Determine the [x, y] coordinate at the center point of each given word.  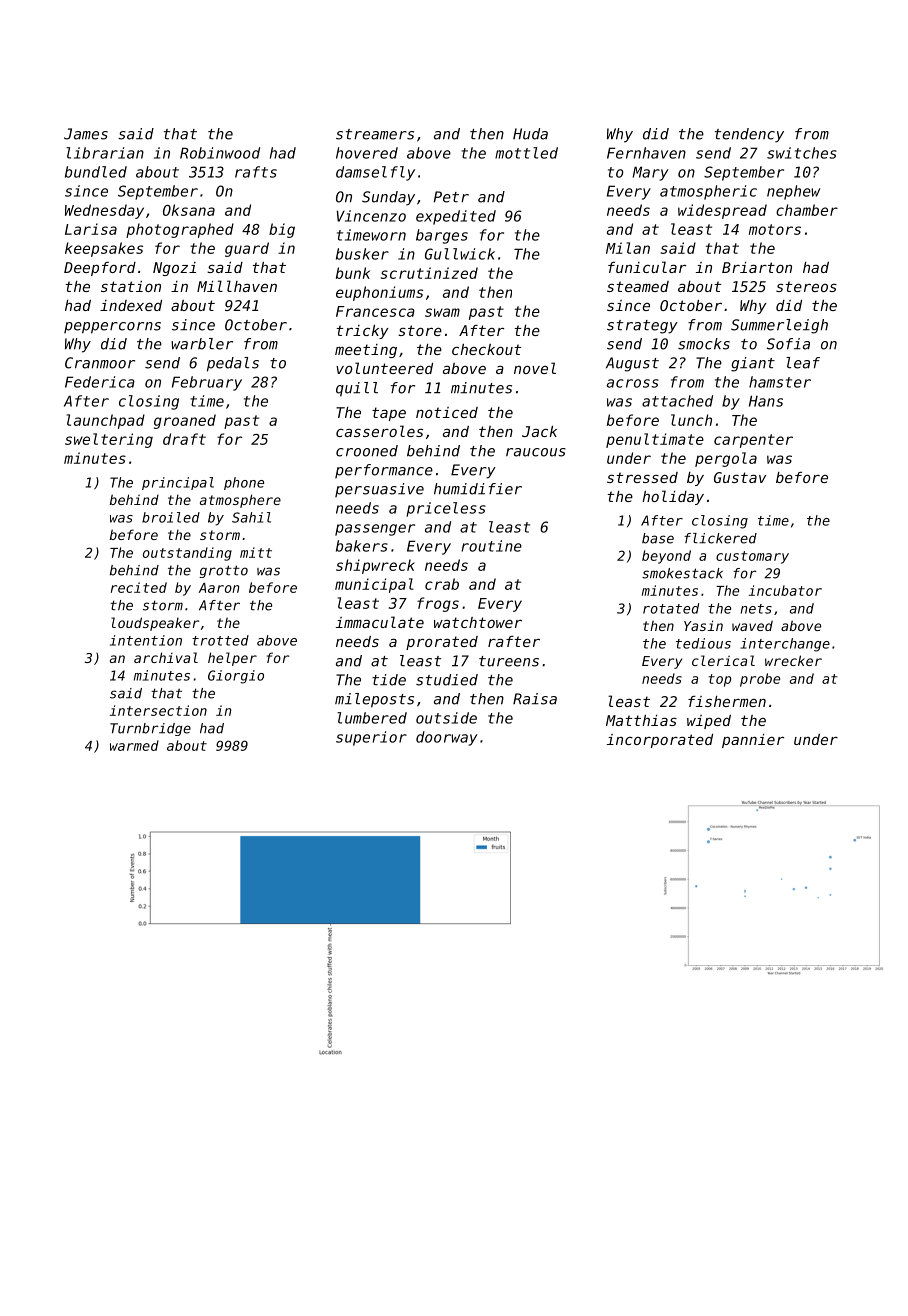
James [86, 134]
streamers [375, 134]
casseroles [379, 431]
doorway [447, 738]
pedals [233, 364]
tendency [749, 135]
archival [166, 657]
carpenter [753, 441]
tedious [703, 643]
